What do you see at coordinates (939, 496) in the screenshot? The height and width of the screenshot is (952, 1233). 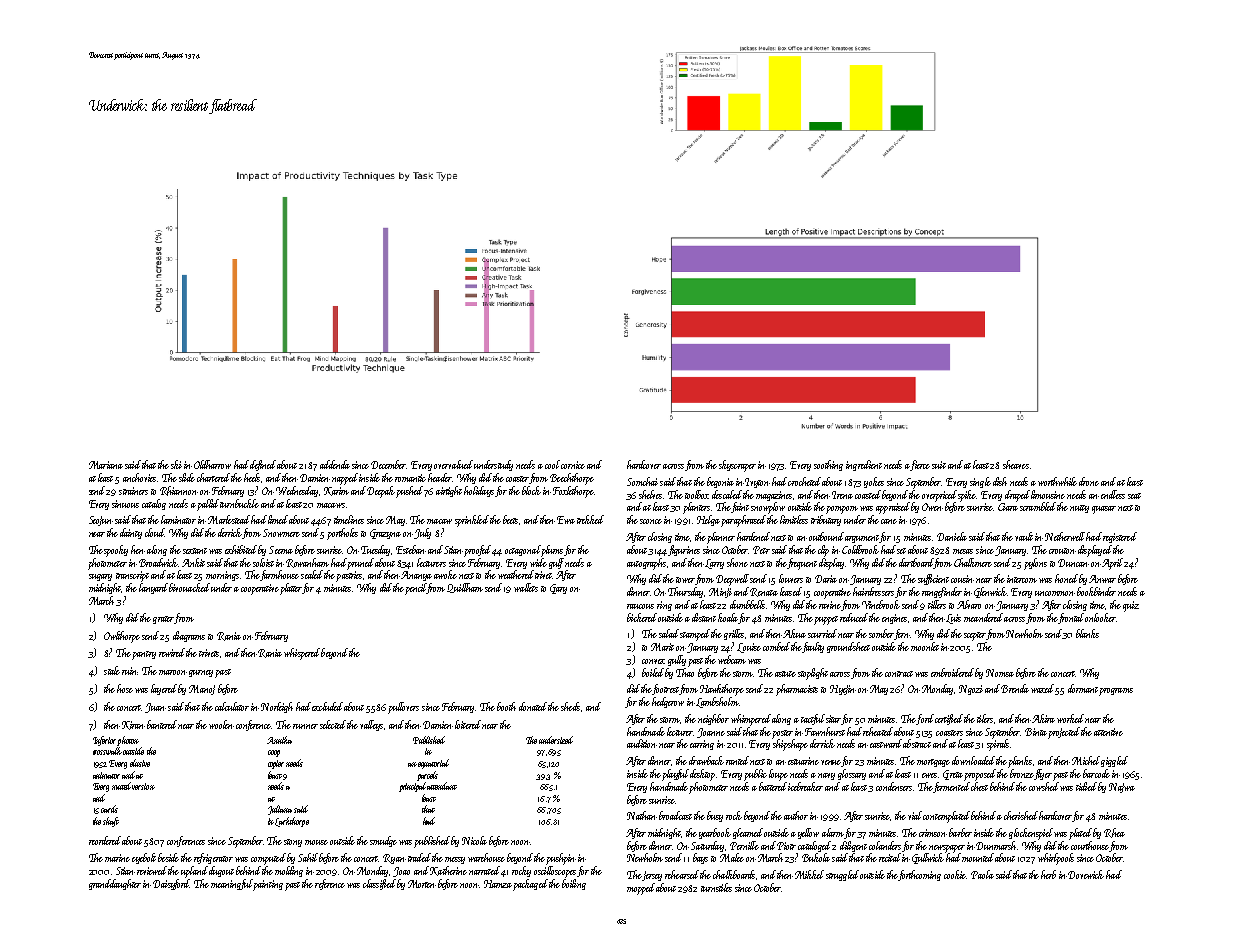 I see `overpriced` at bounding box center [939, 496].
